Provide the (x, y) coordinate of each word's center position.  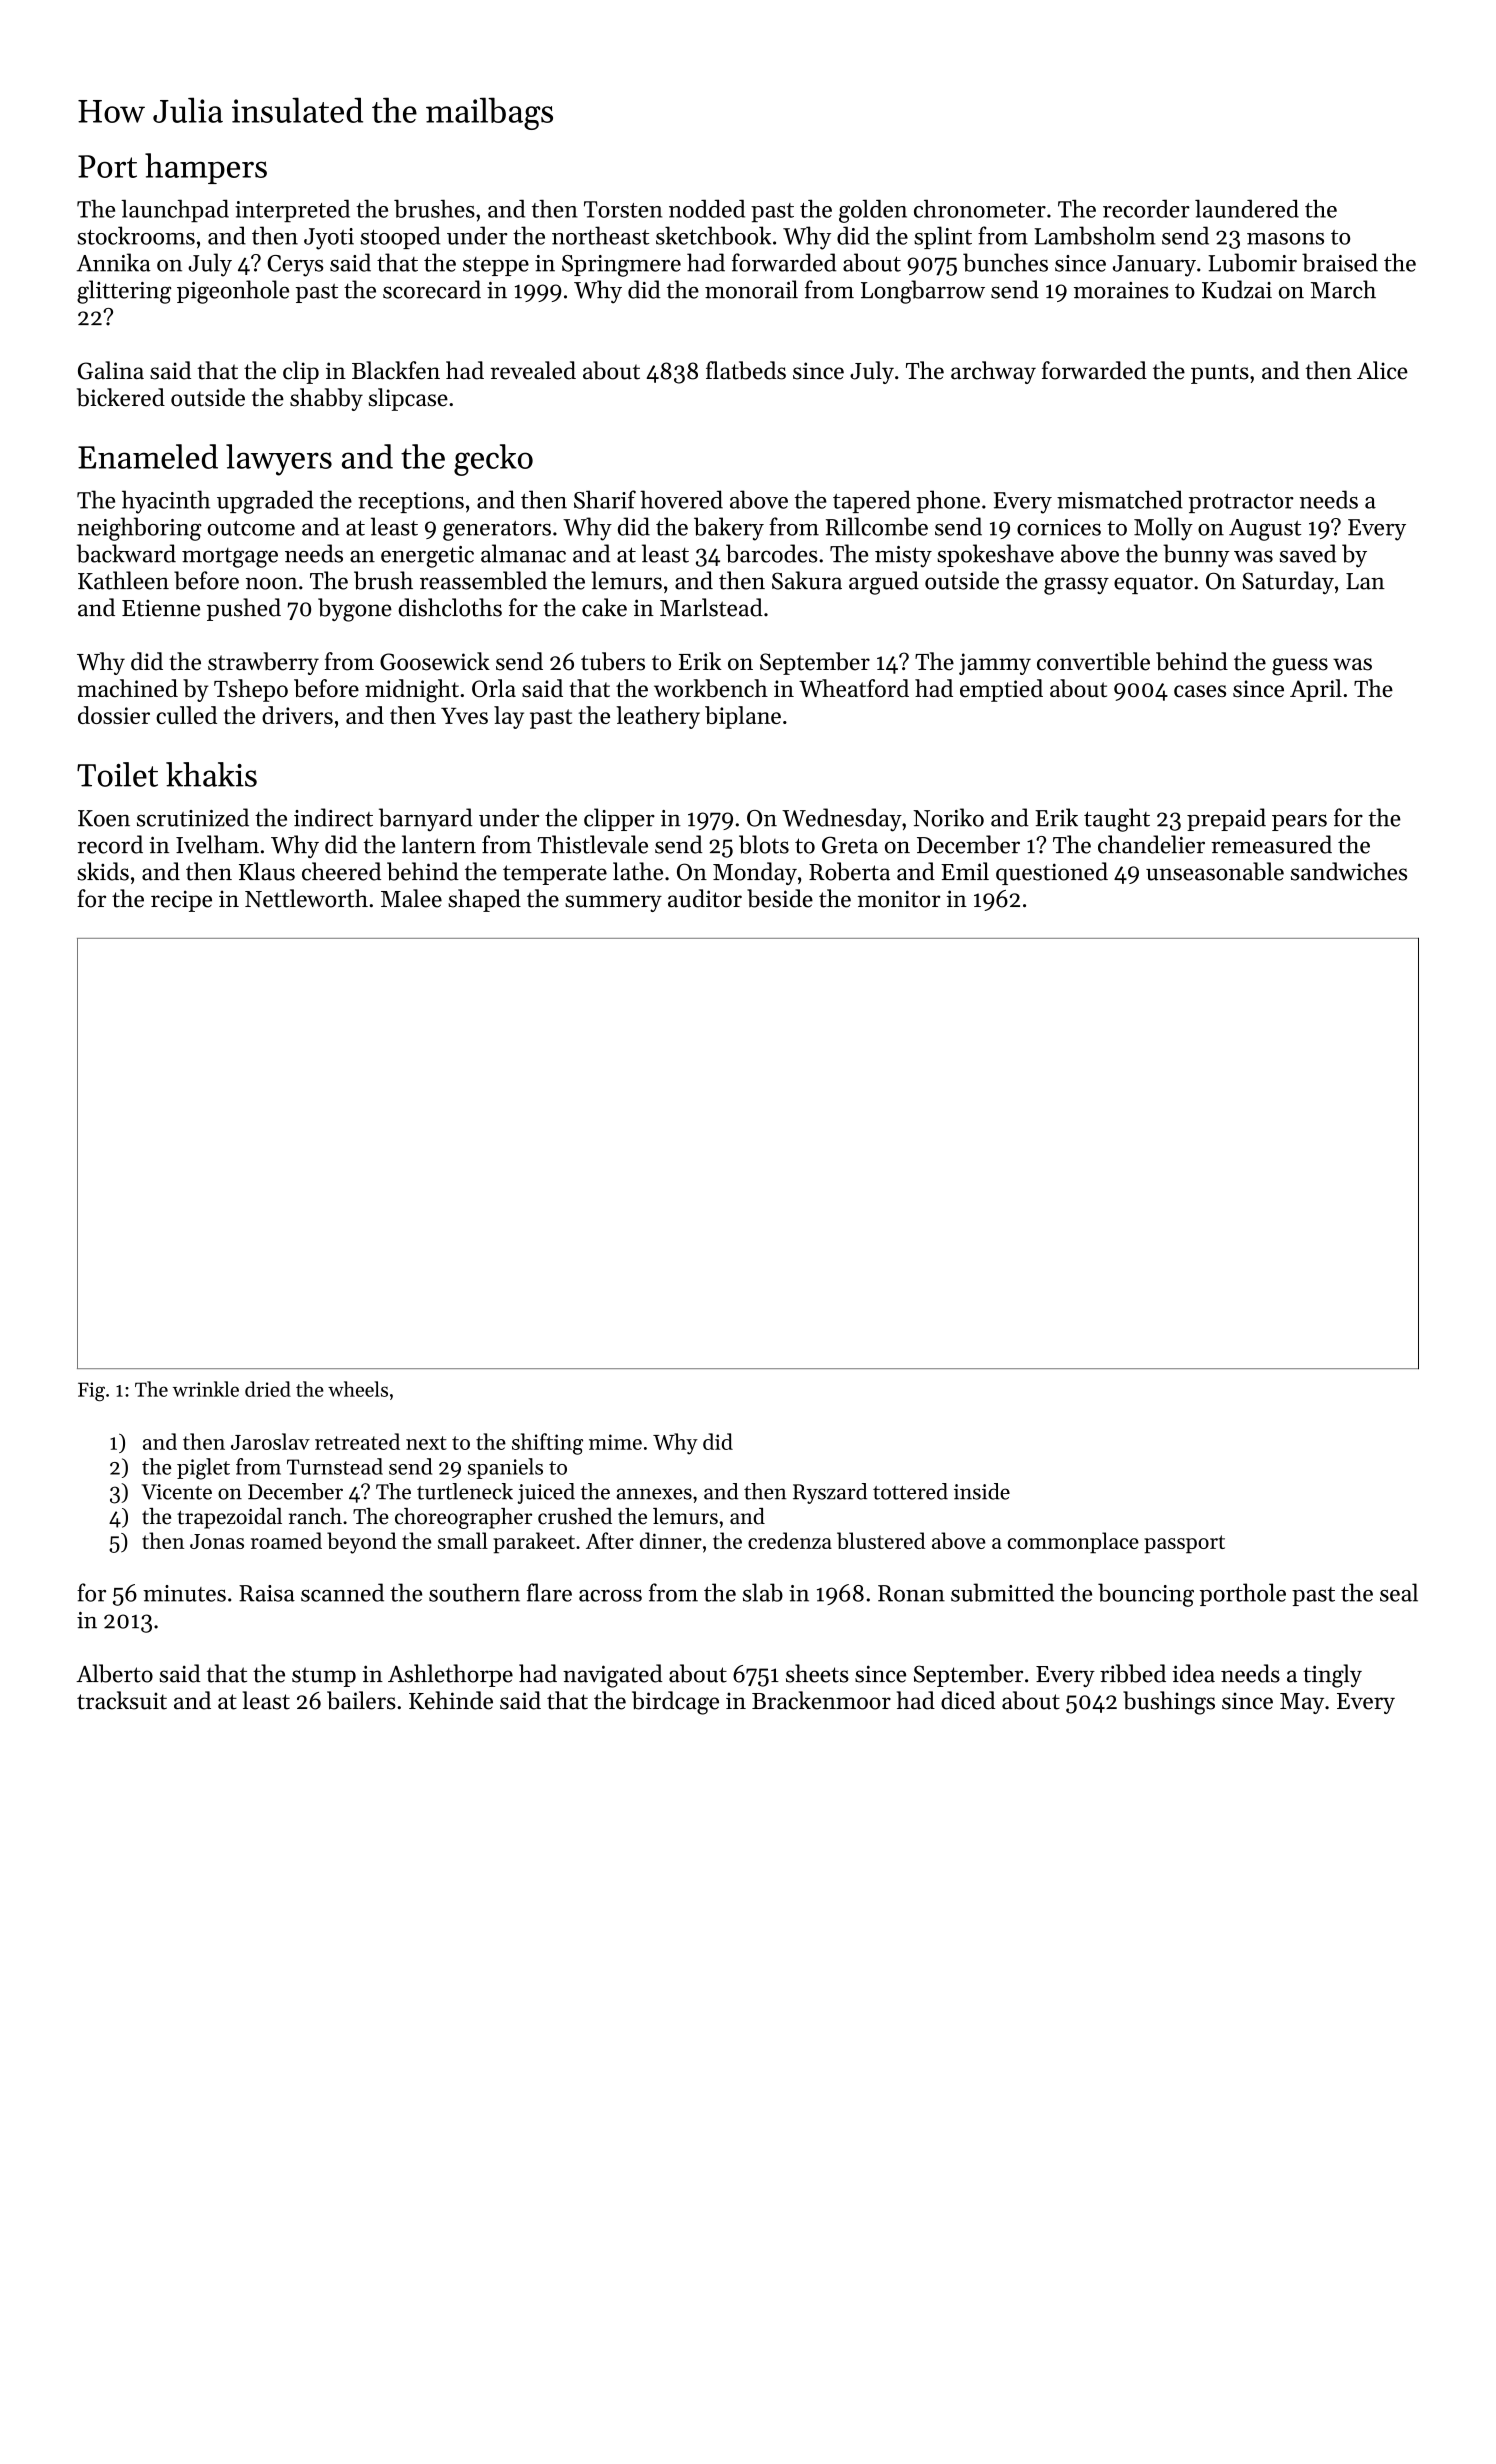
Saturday (1288, 582)
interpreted (292, 210)
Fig (91, 1392)
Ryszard (830, 1493)
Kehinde (451, 1700)
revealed (533, 370)
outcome (251, 528)
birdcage (675, 1703)
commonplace (1073, 1542)
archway (993, 372)
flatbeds (746, 370)
